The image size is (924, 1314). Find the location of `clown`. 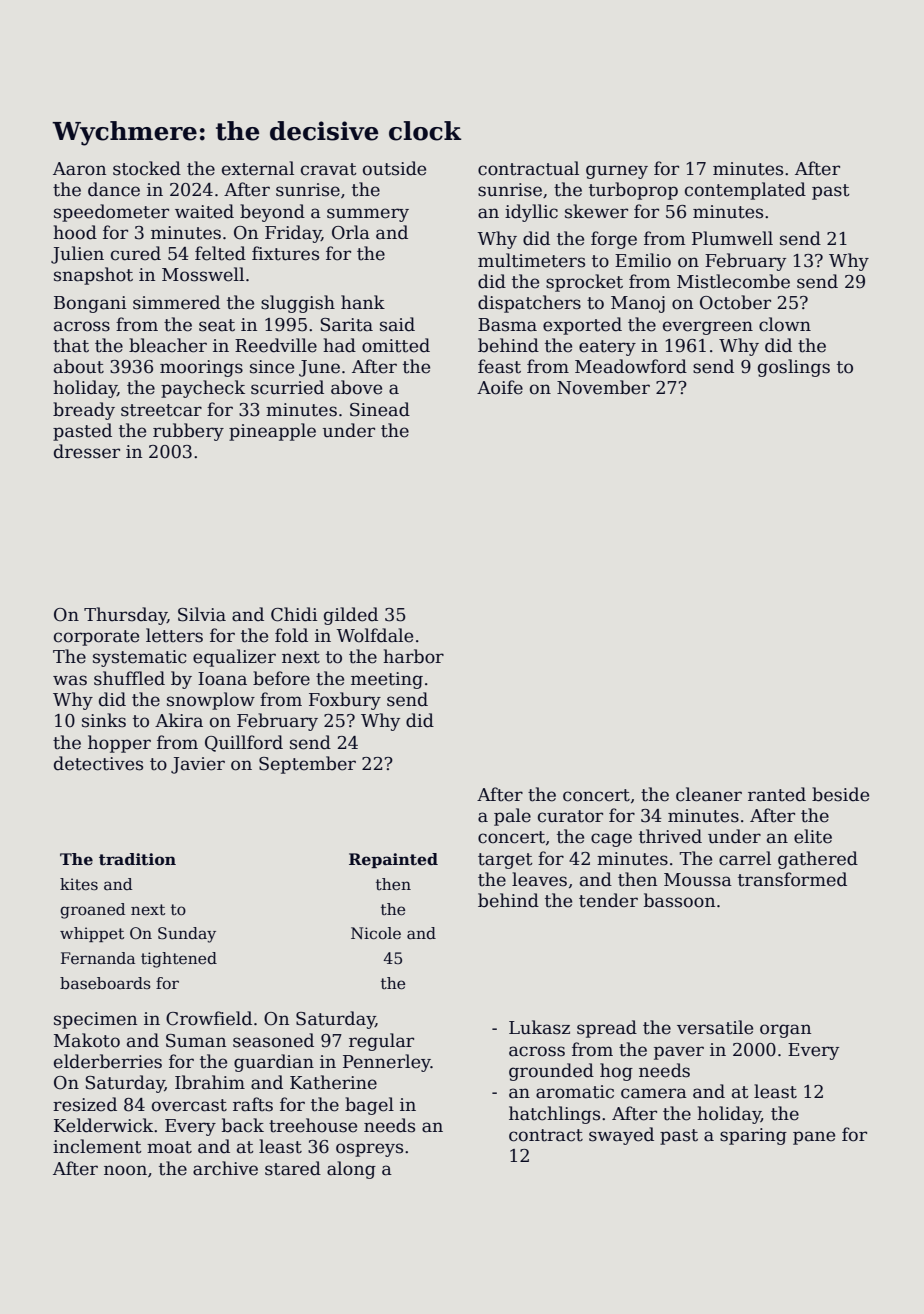

clown is located at coordinates (785, 324).
